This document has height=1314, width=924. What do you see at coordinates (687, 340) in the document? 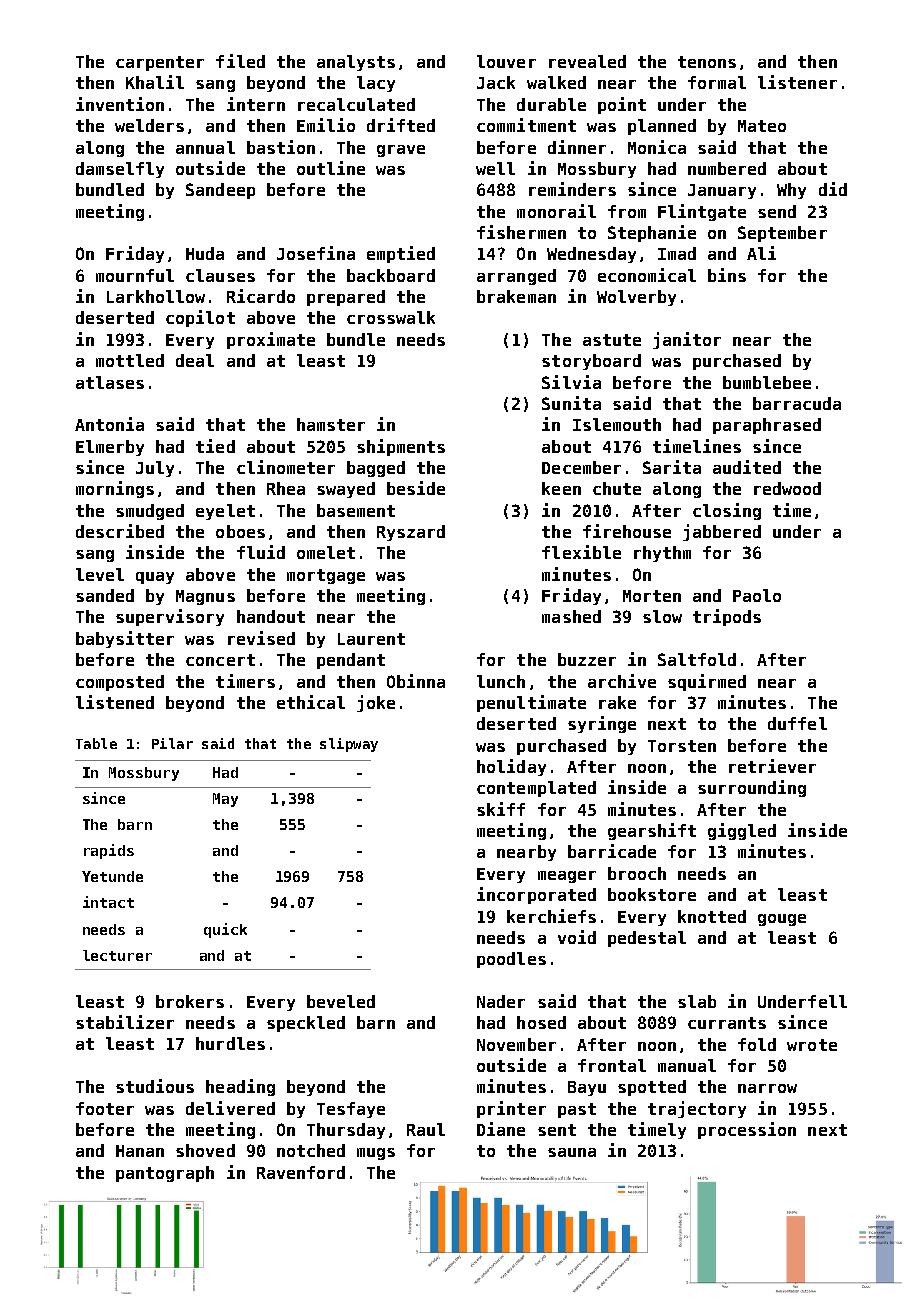
I see `janitor` at bounding box center [687, 340].
